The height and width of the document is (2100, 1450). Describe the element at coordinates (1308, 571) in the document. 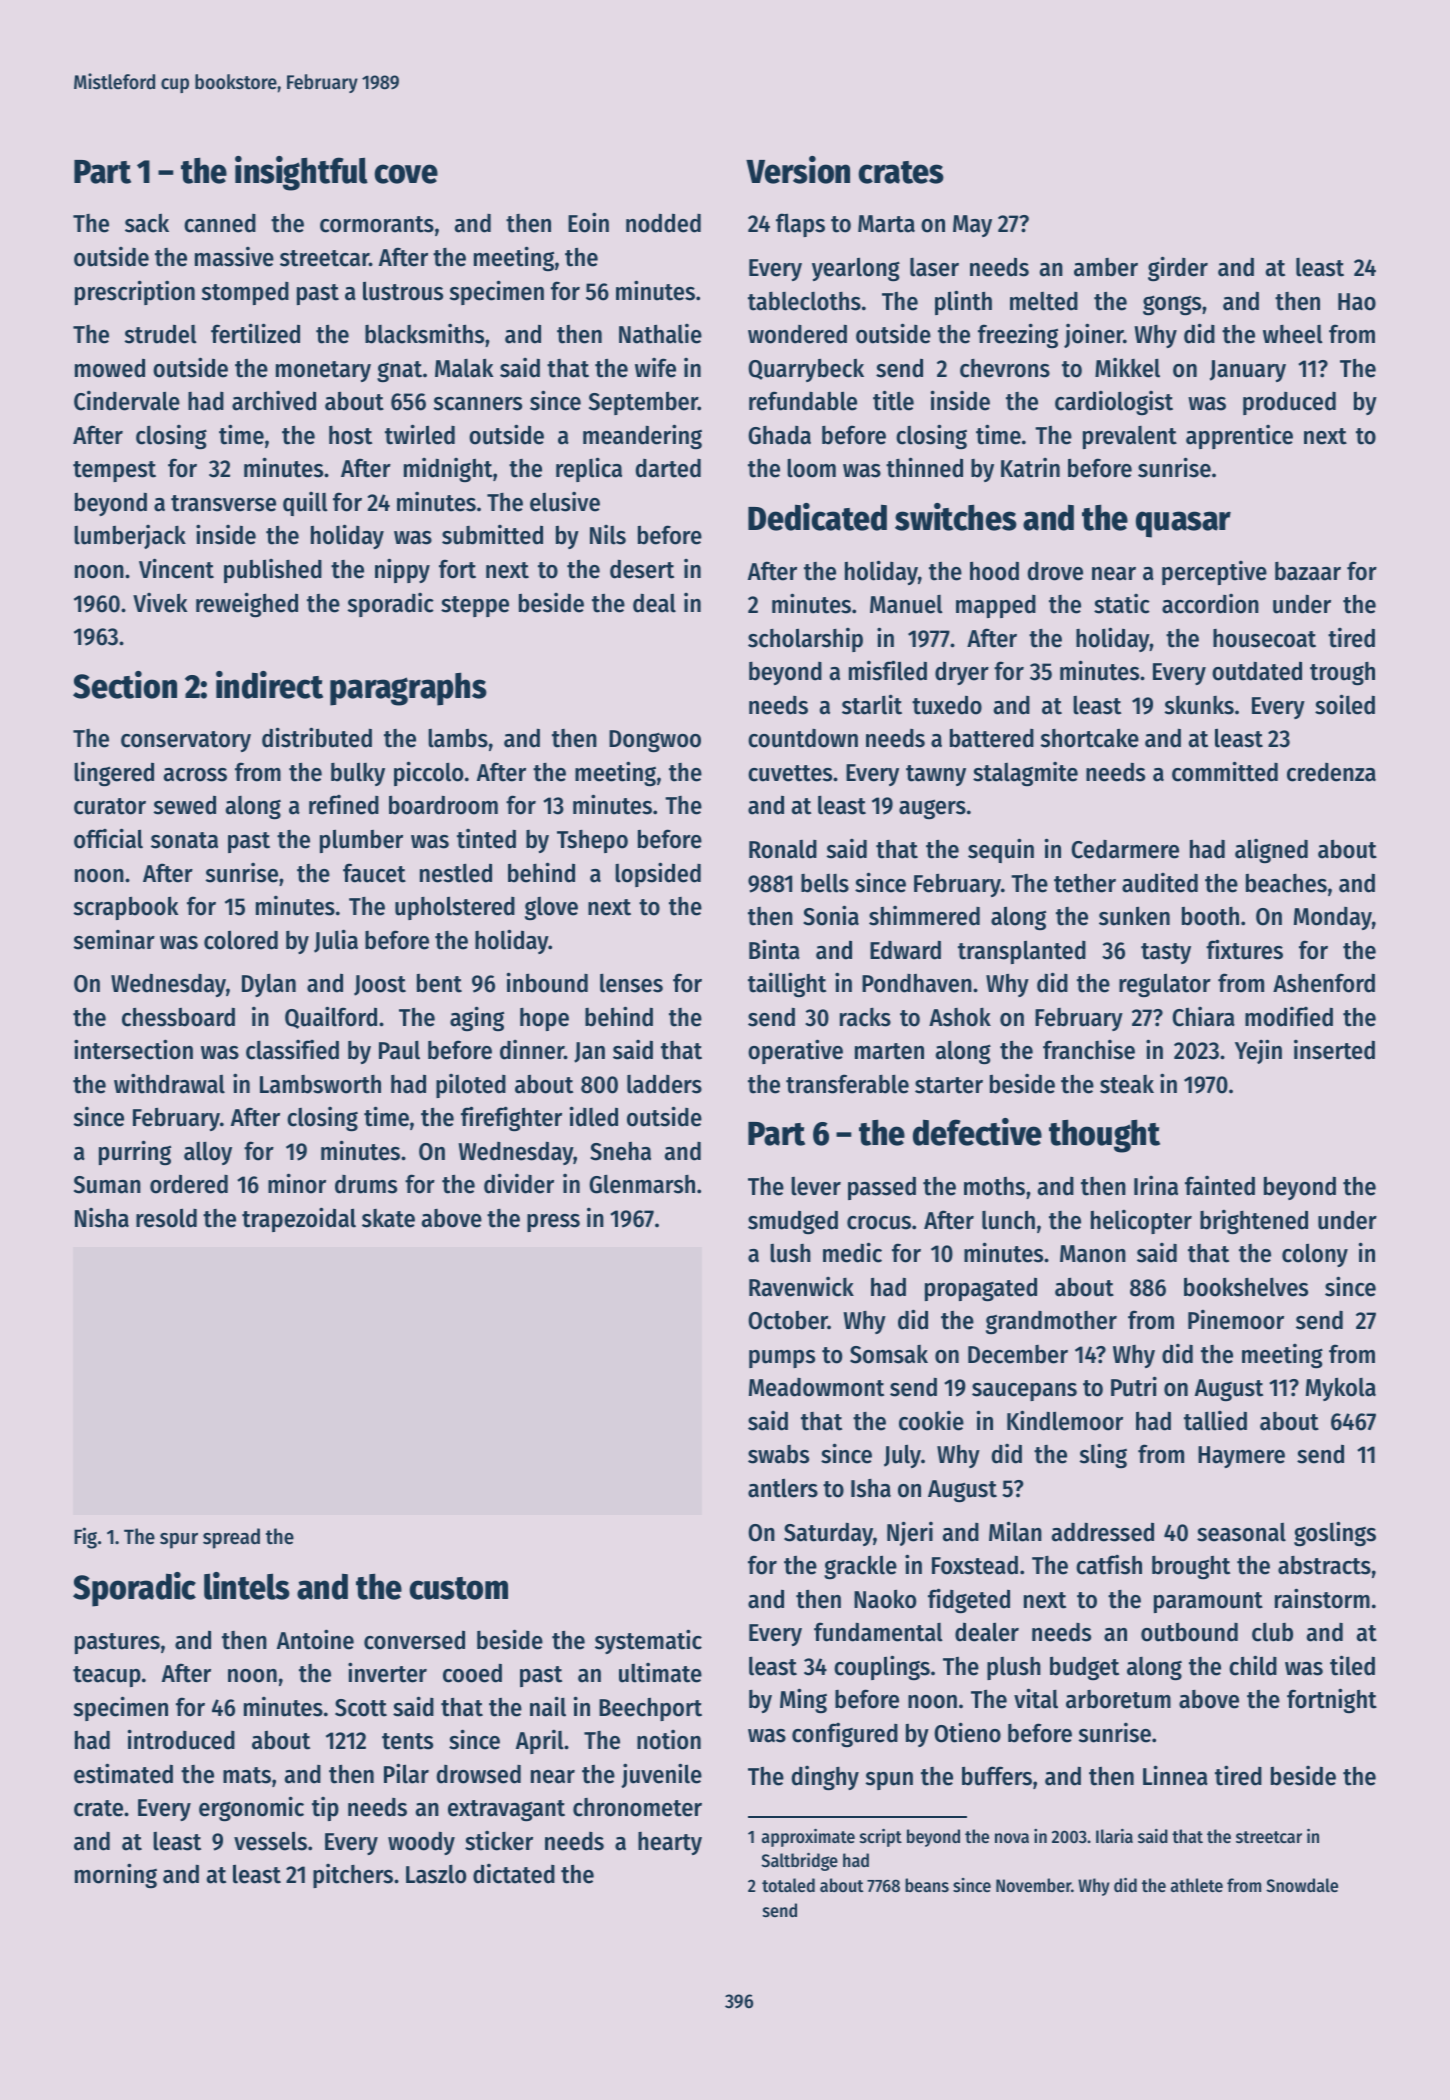

I see `bazaar` at that location.
